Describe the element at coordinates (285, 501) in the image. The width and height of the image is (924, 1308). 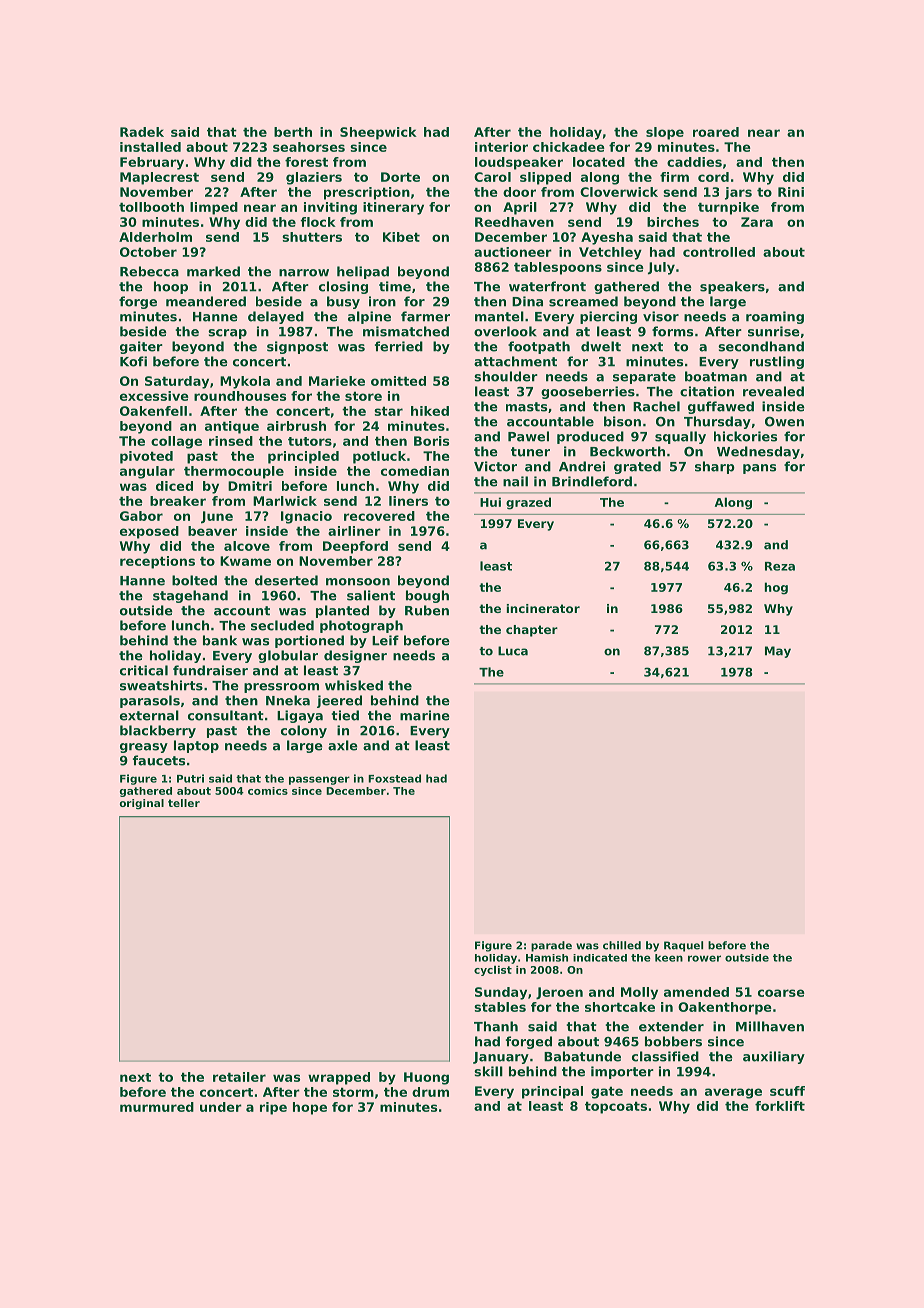
I see `Marlwick` at that location.
